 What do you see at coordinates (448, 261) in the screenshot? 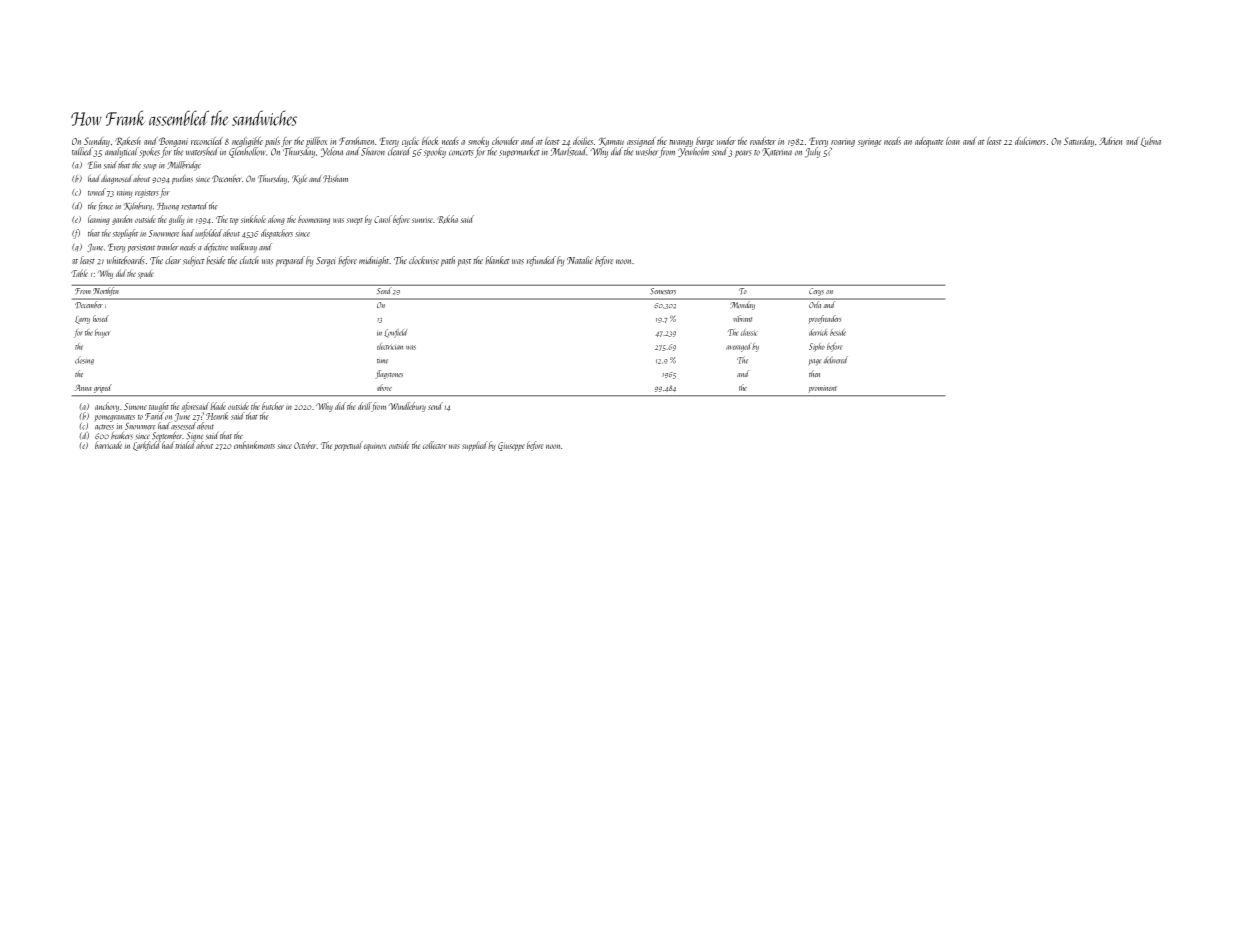
I see `path` at bounding box center [448, 261].
